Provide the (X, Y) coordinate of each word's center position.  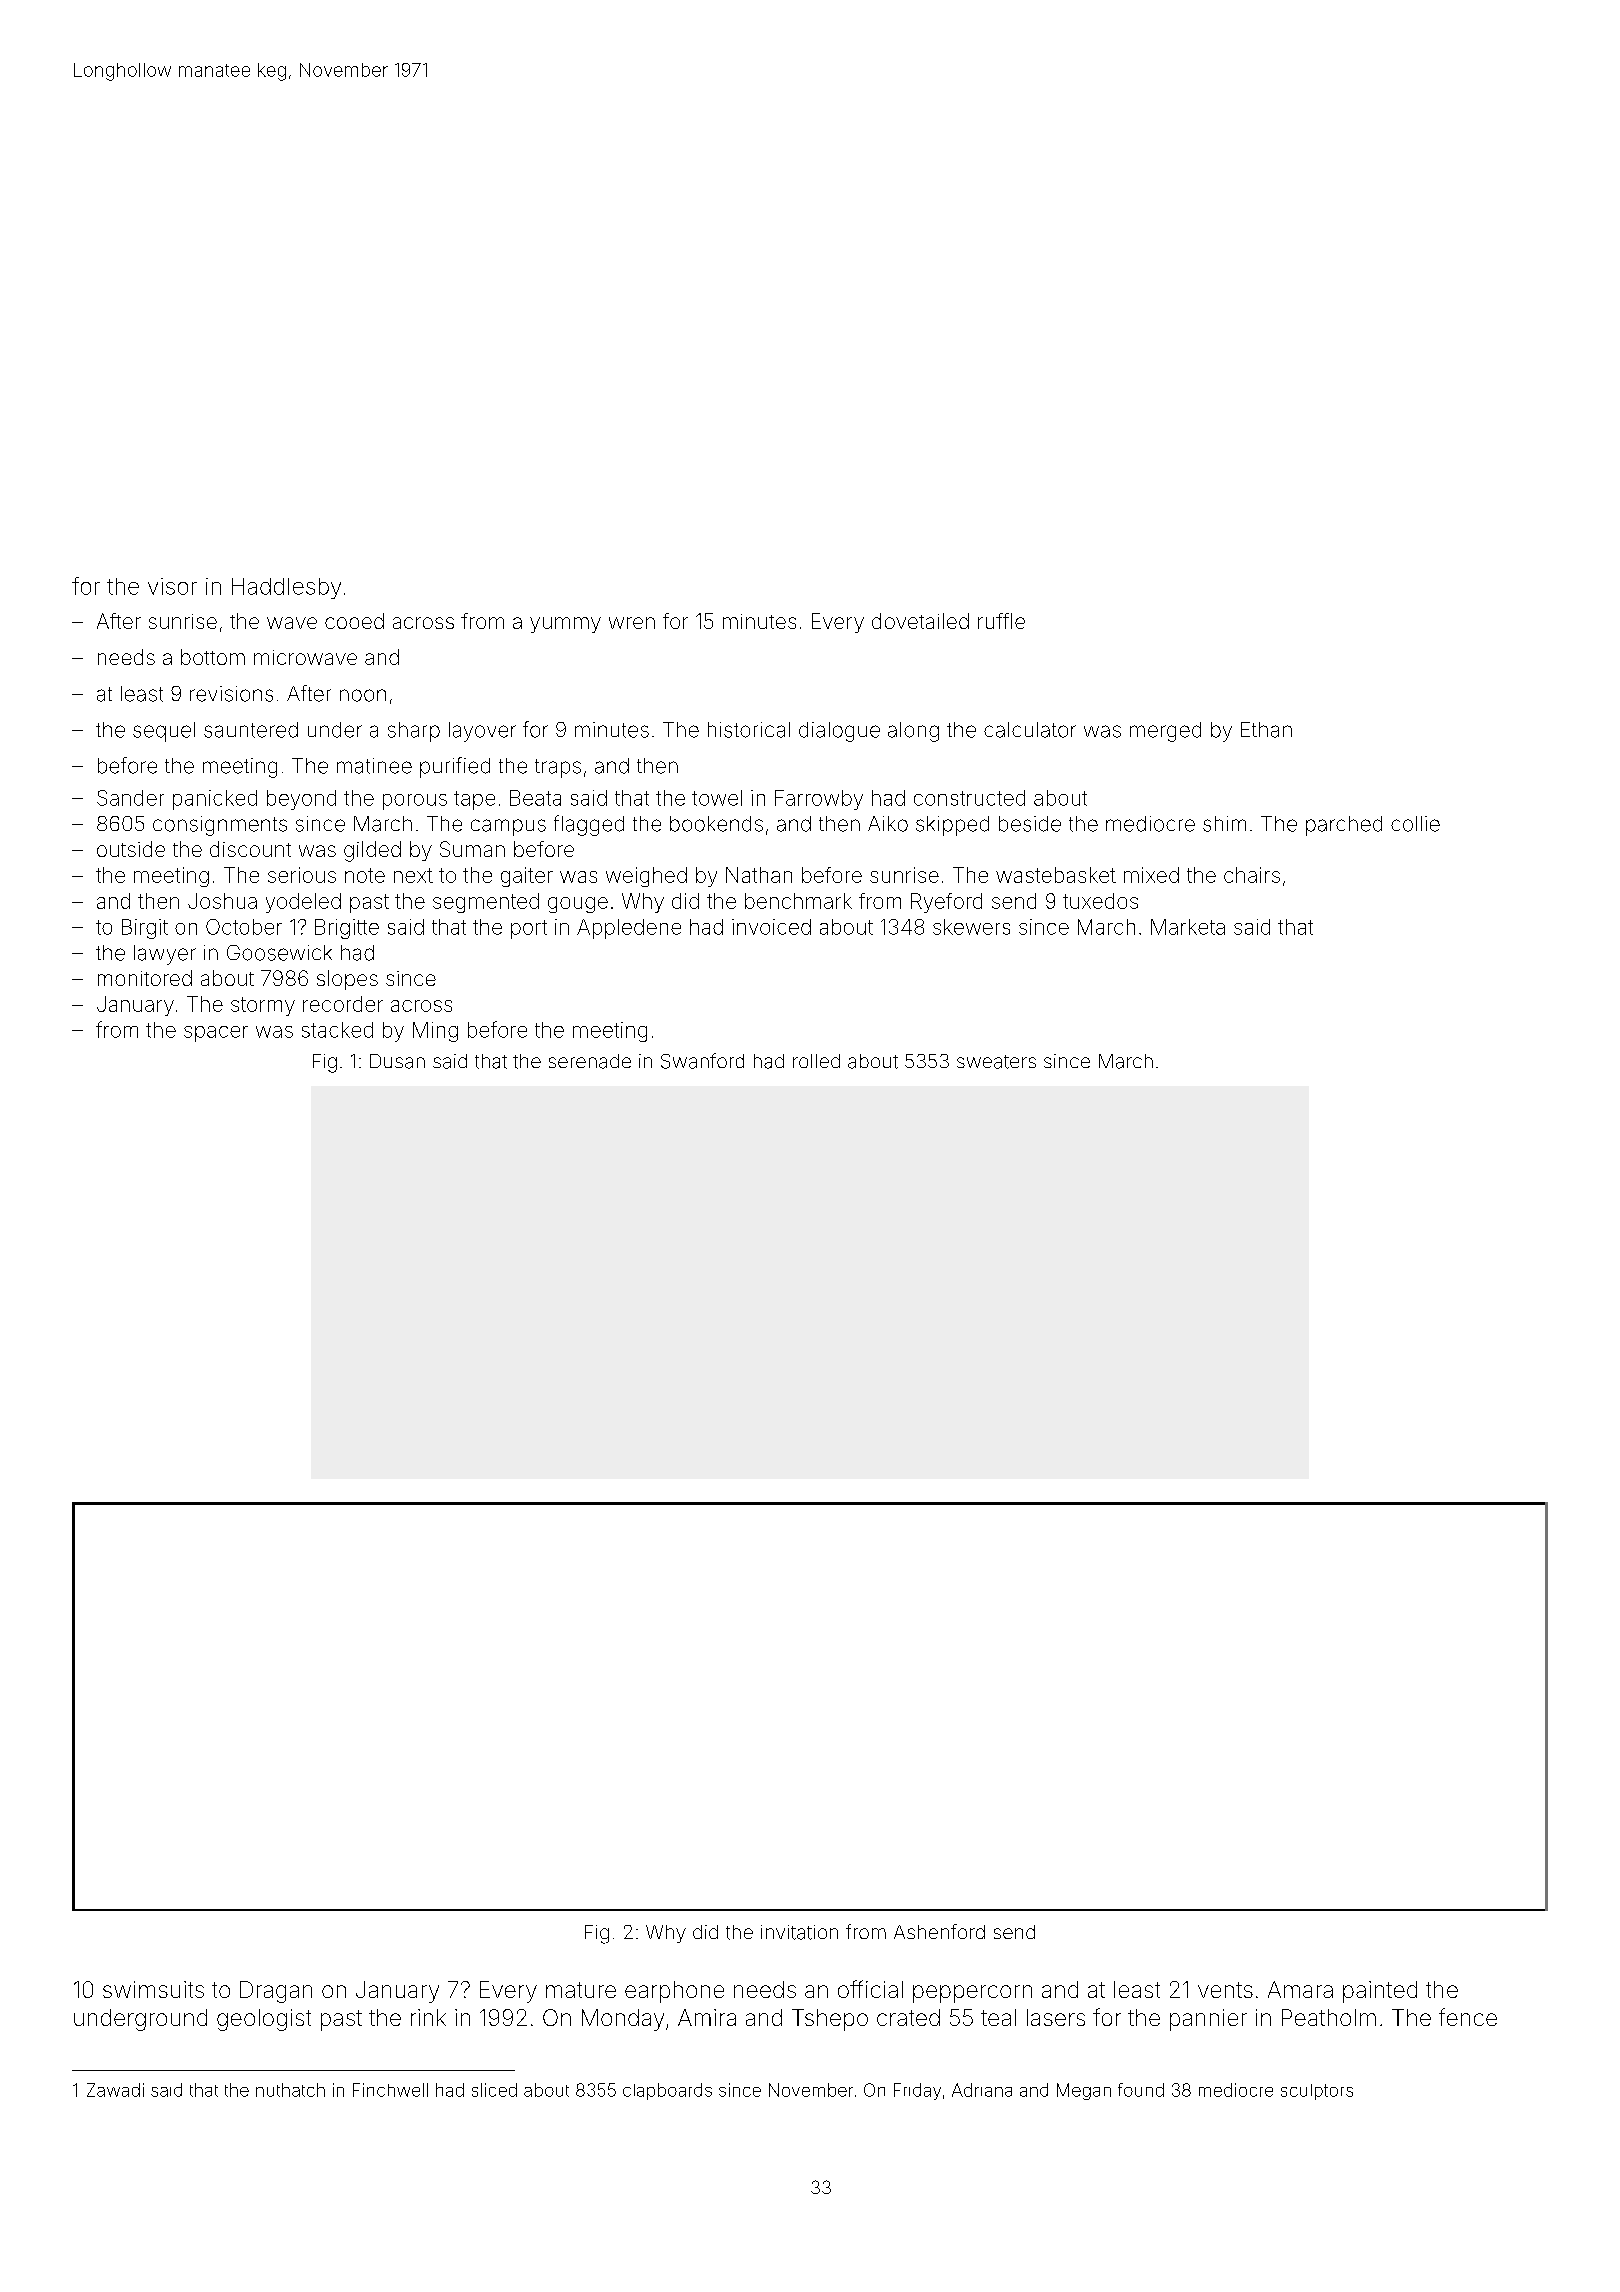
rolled (816, 1061)
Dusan (397, 1061)
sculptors (1317, 2092)
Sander (130, 798)
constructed (969, 798)
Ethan (1266, 730)
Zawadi (115, 2090)
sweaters (996, 1062)
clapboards (667, 2091)
